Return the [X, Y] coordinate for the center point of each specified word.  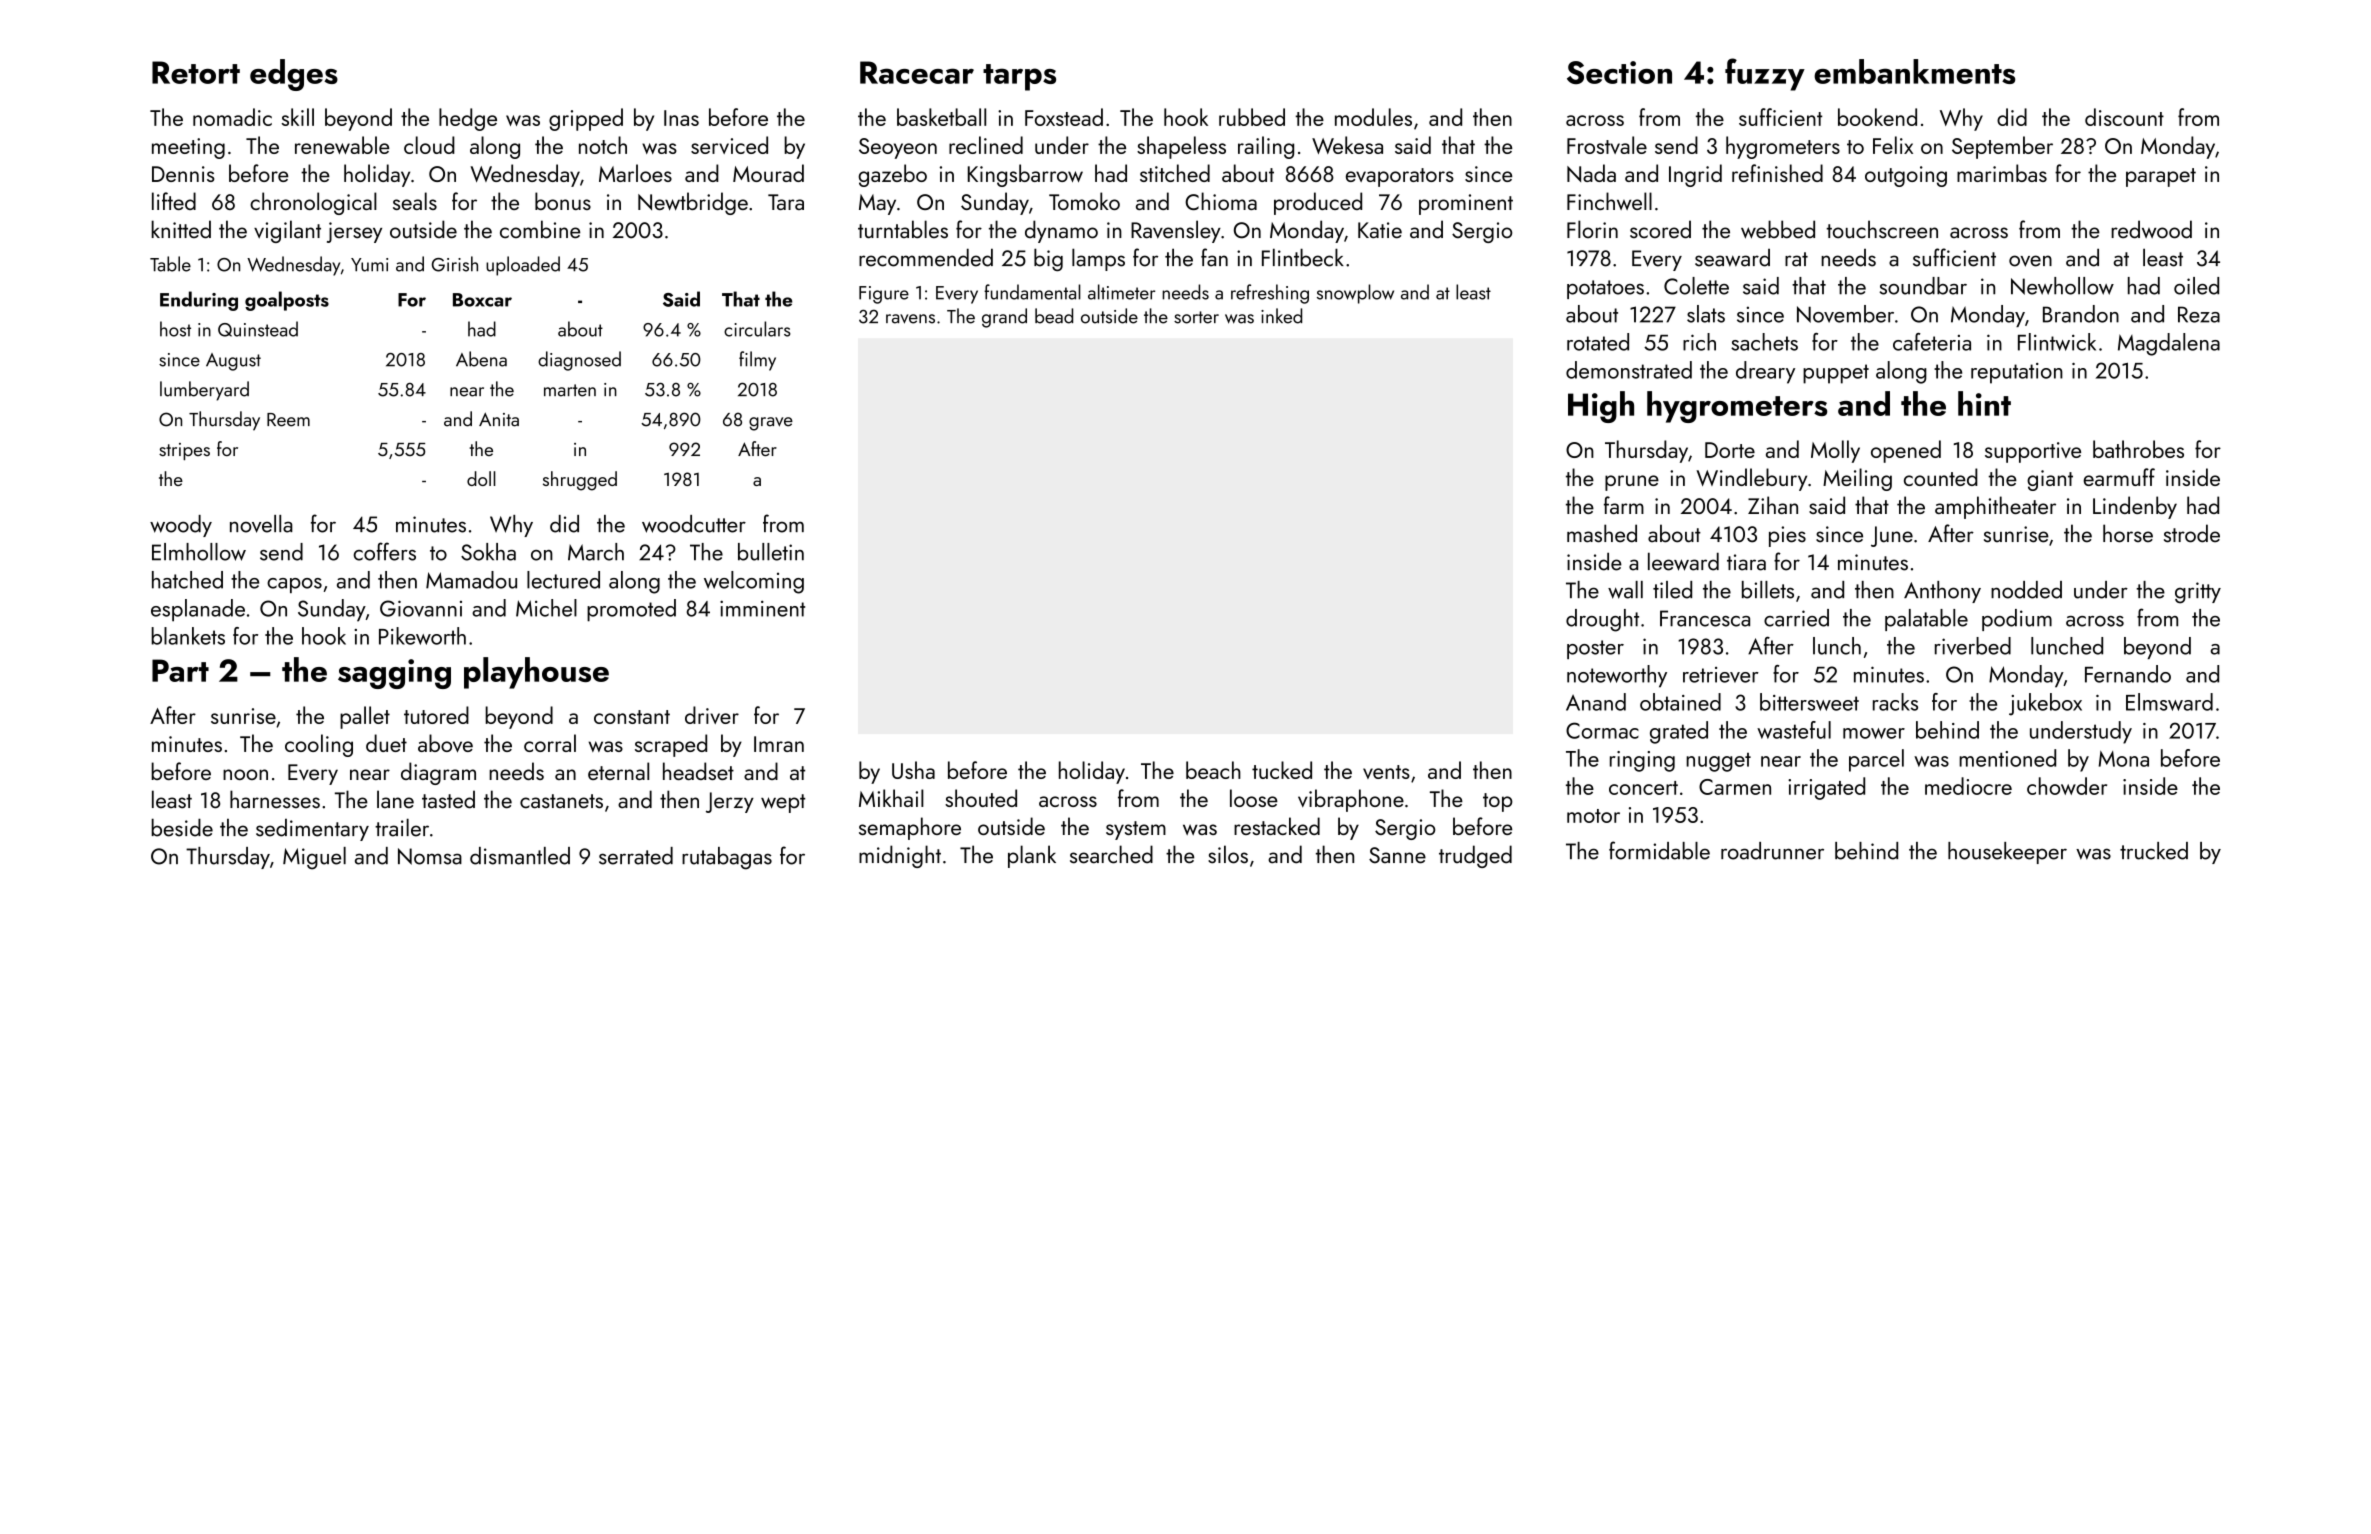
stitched [1175, 173]
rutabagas [727, 858]
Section [1619, 72]
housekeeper [2007, 853]
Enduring [199, 301]
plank [1032, 856]
